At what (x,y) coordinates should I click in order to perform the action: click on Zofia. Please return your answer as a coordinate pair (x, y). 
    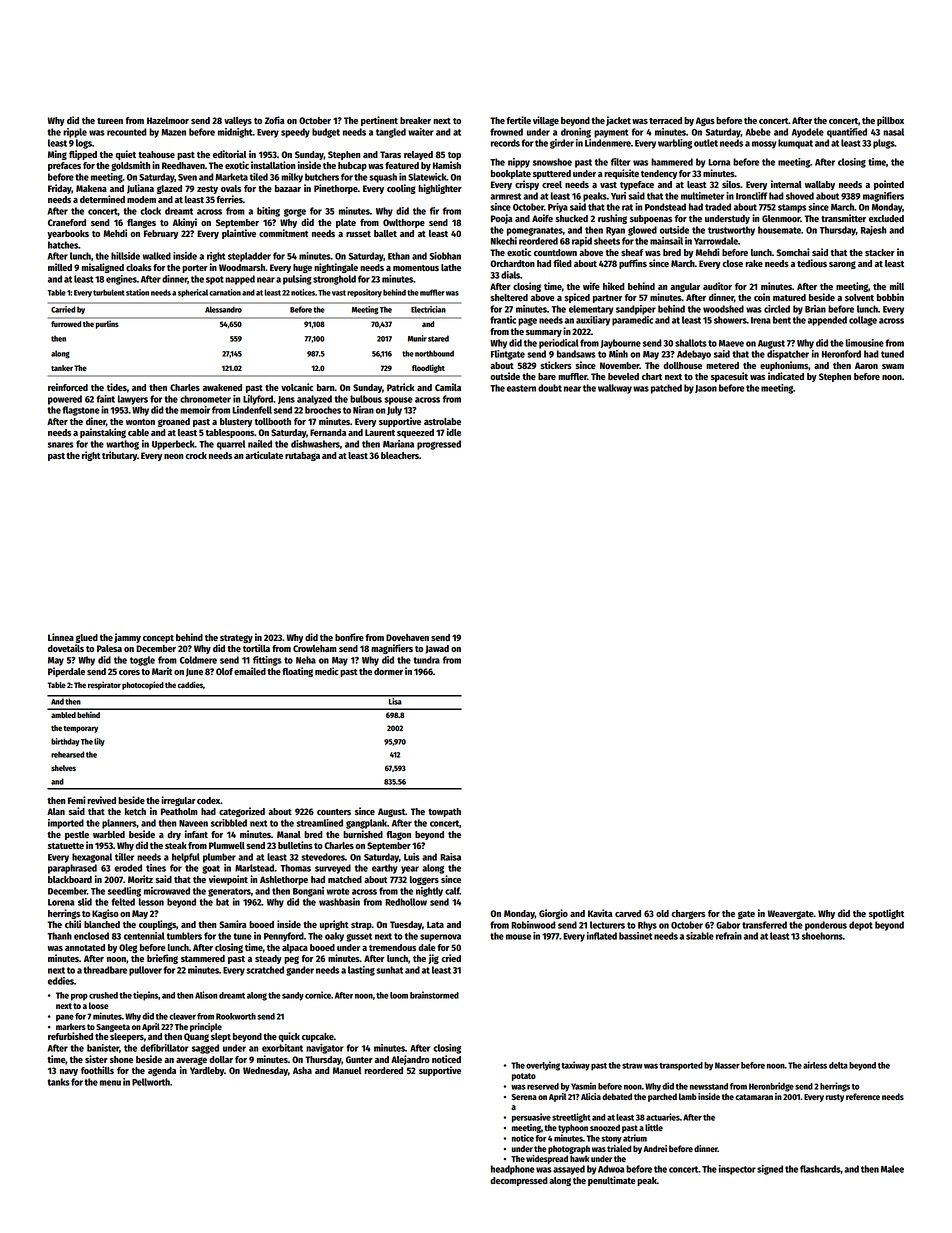
    Looking at the image, I should click on (275, 120).
